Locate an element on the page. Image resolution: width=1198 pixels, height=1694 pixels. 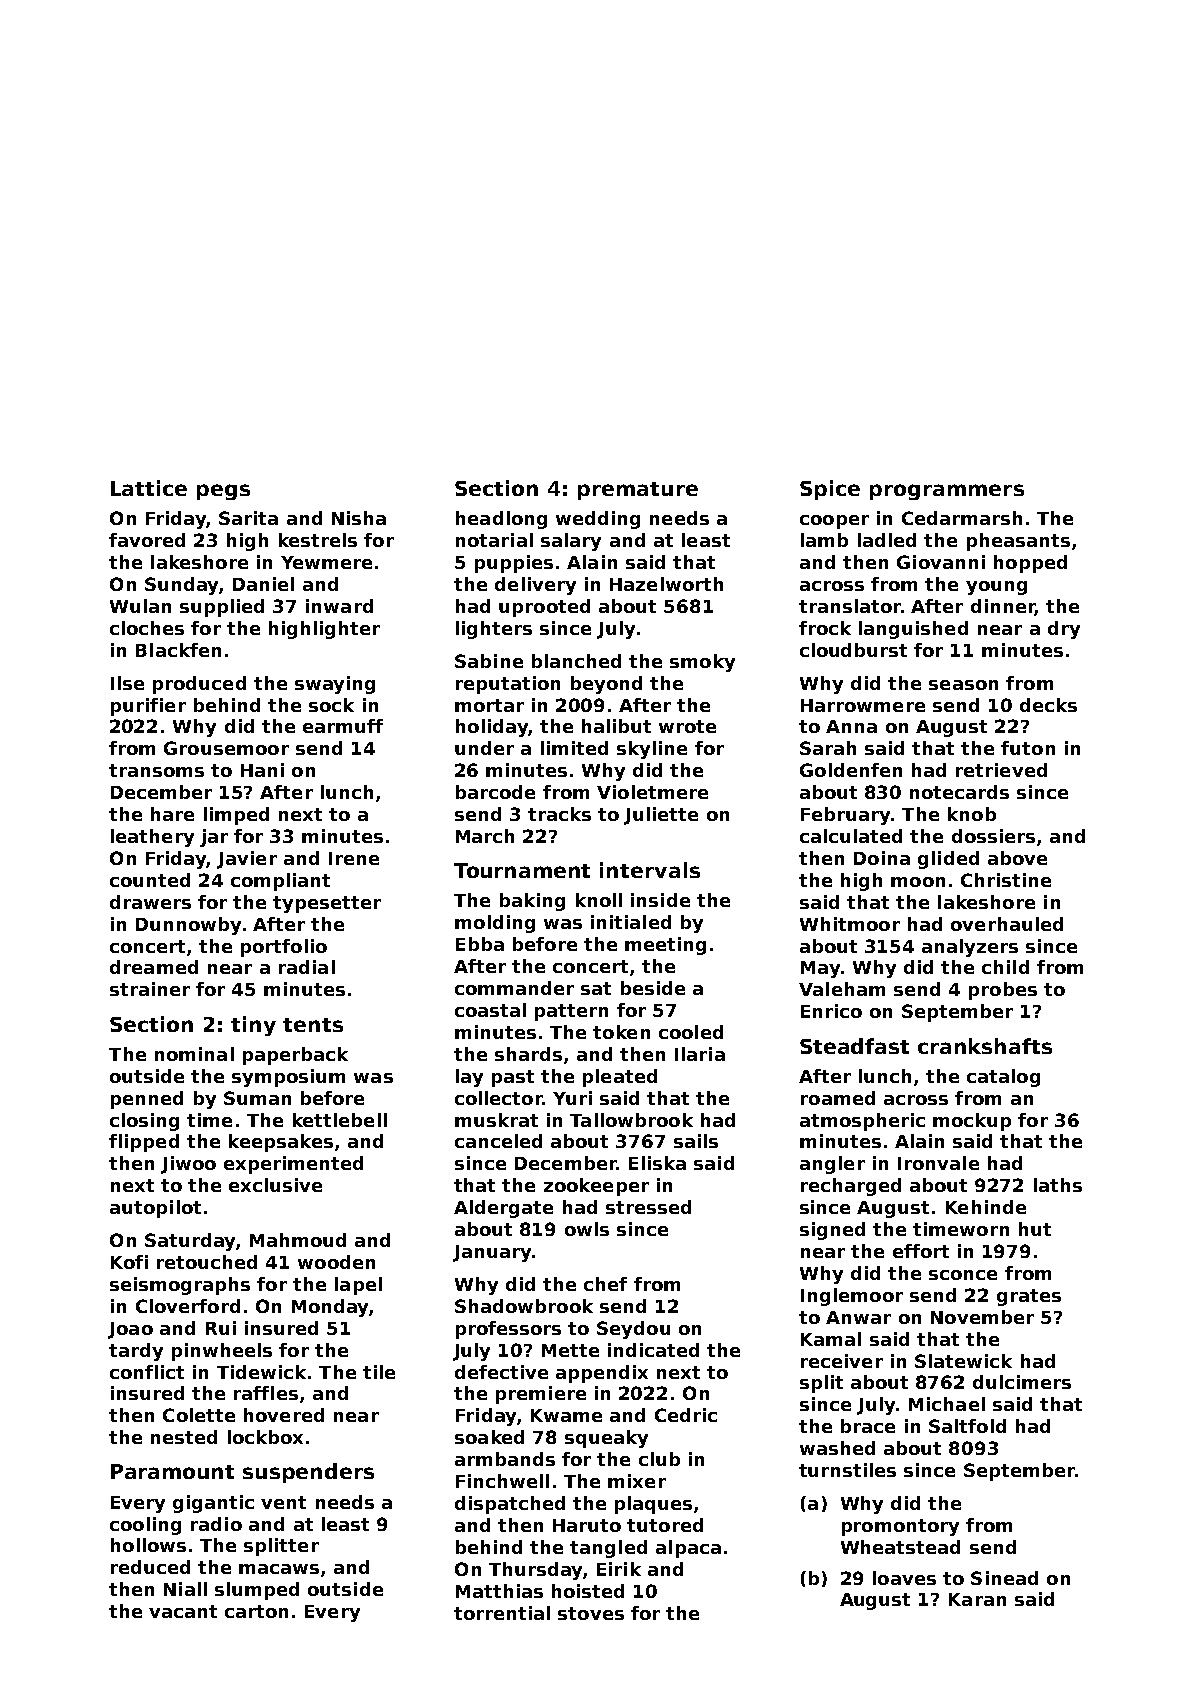
barcode is located at coordinates (495, 792).
